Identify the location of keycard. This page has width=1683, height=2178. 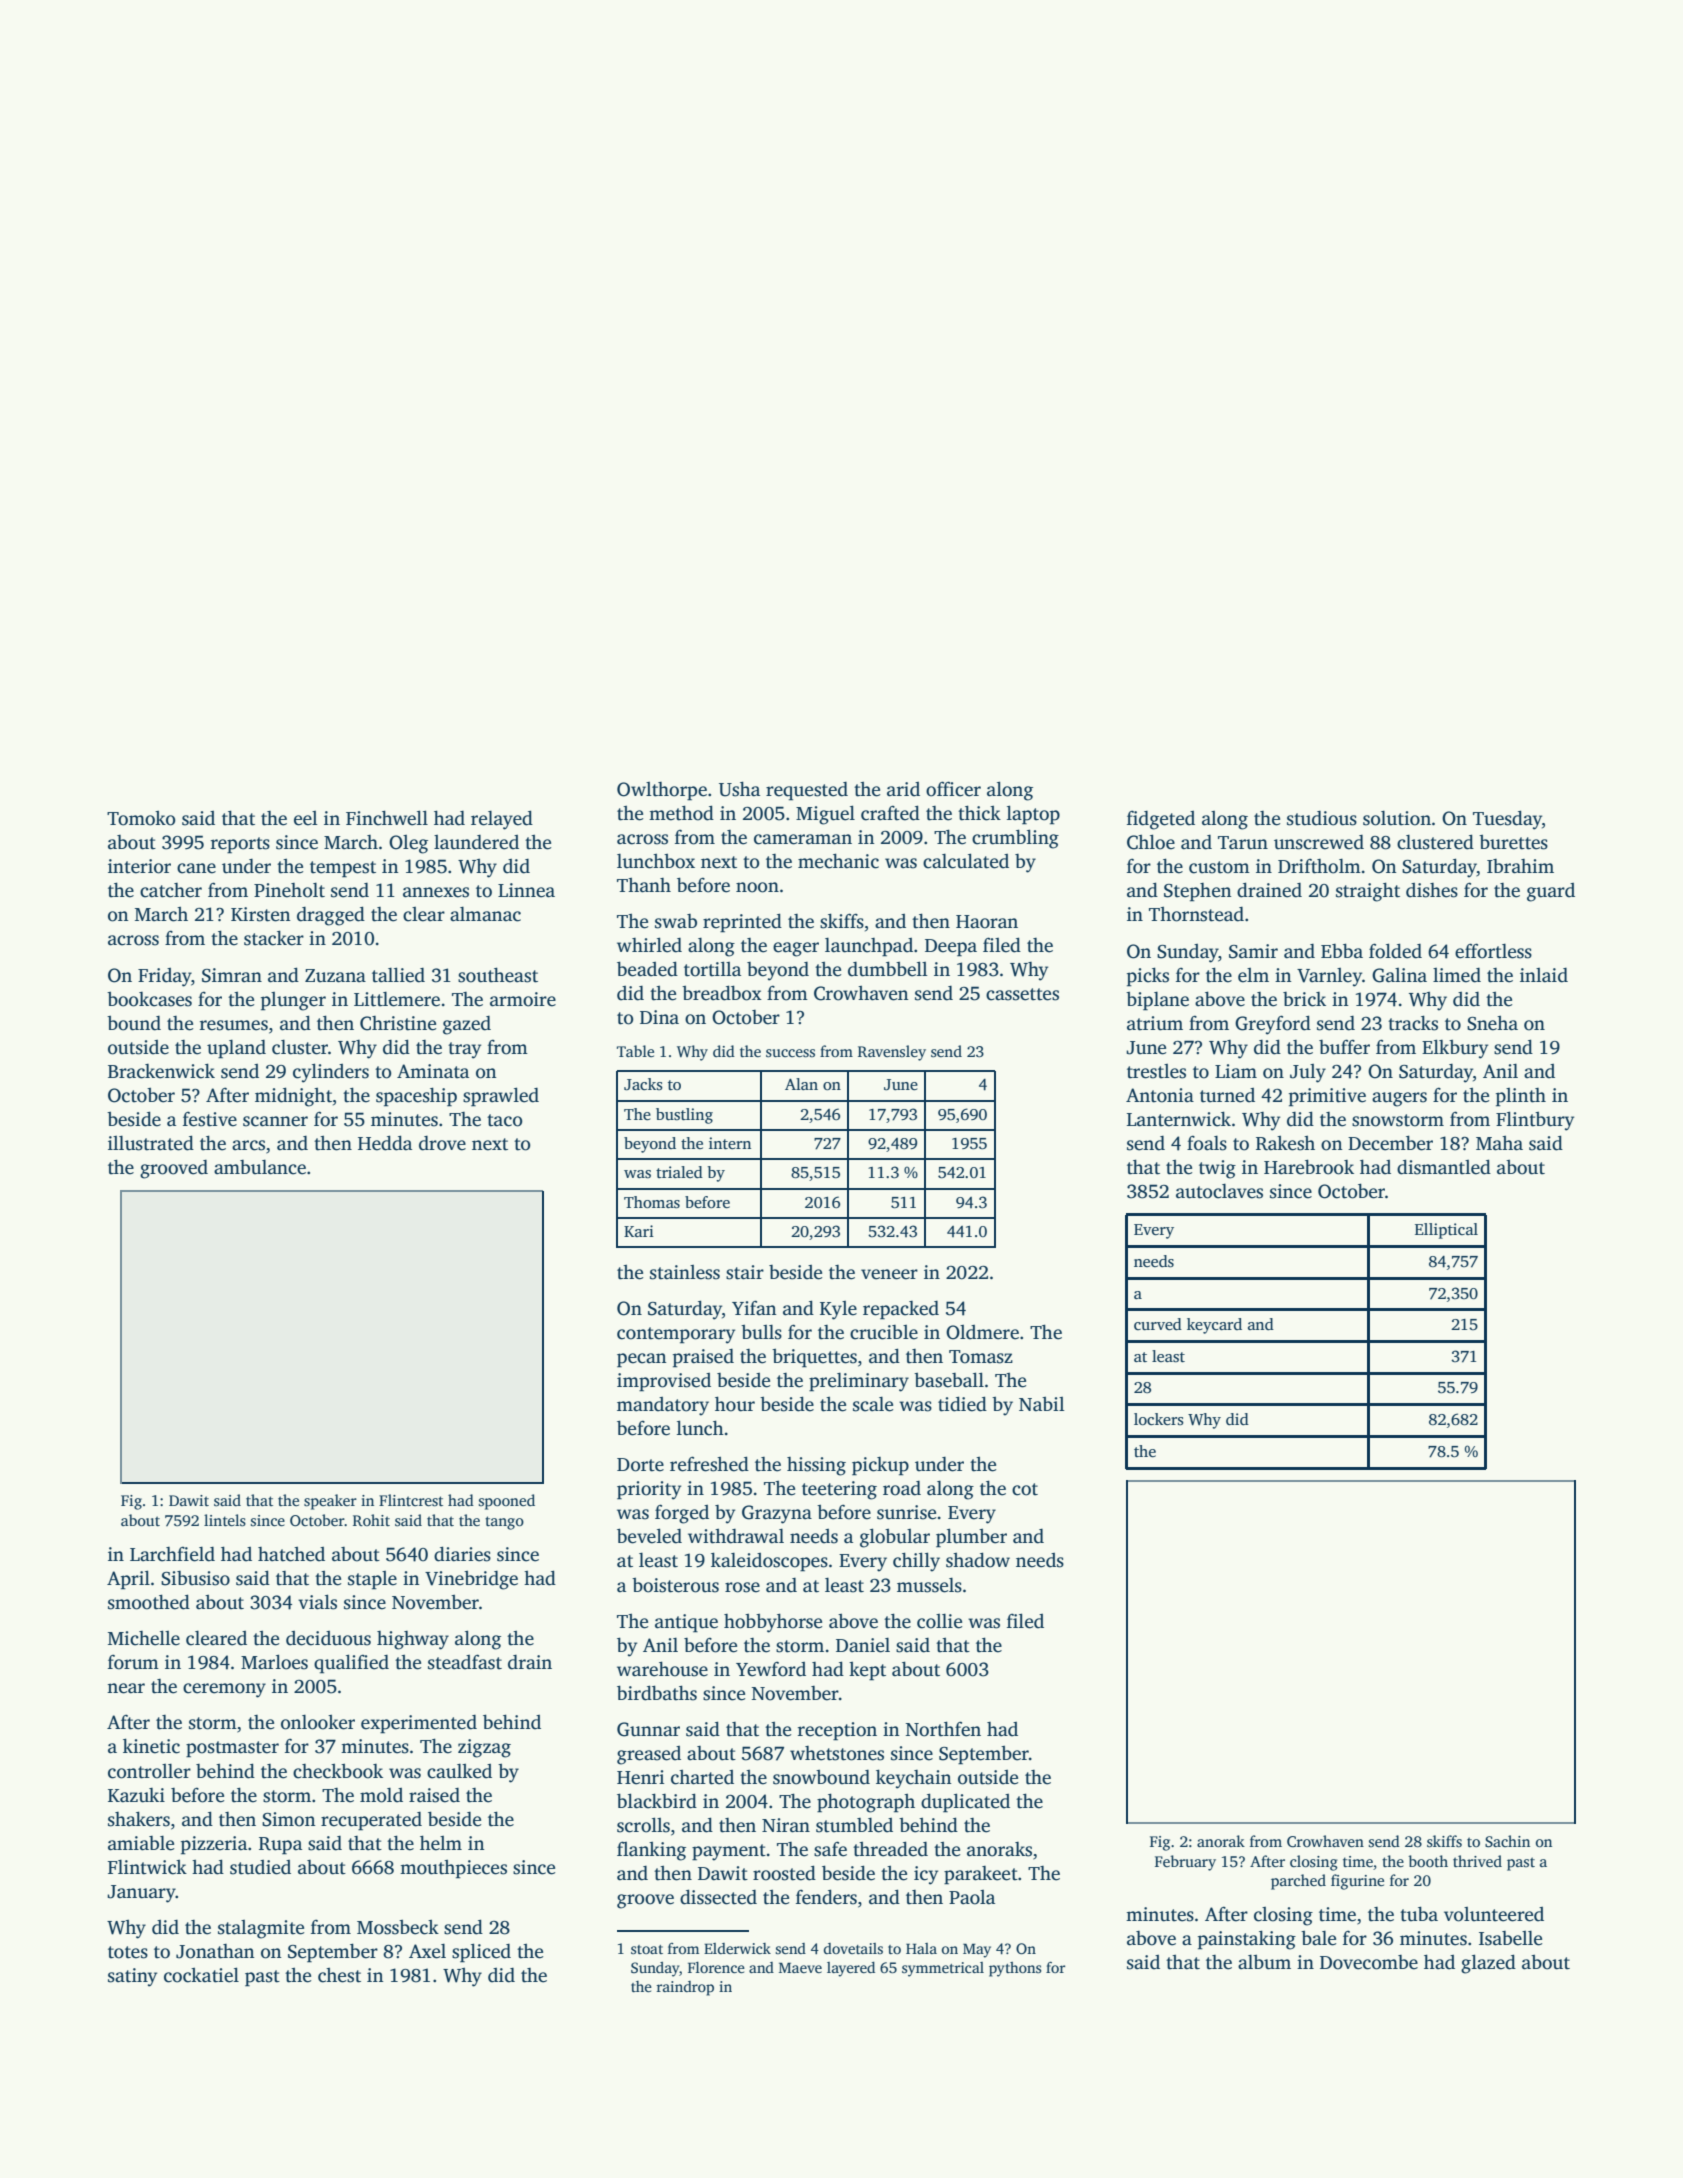
(1214, 1326).
